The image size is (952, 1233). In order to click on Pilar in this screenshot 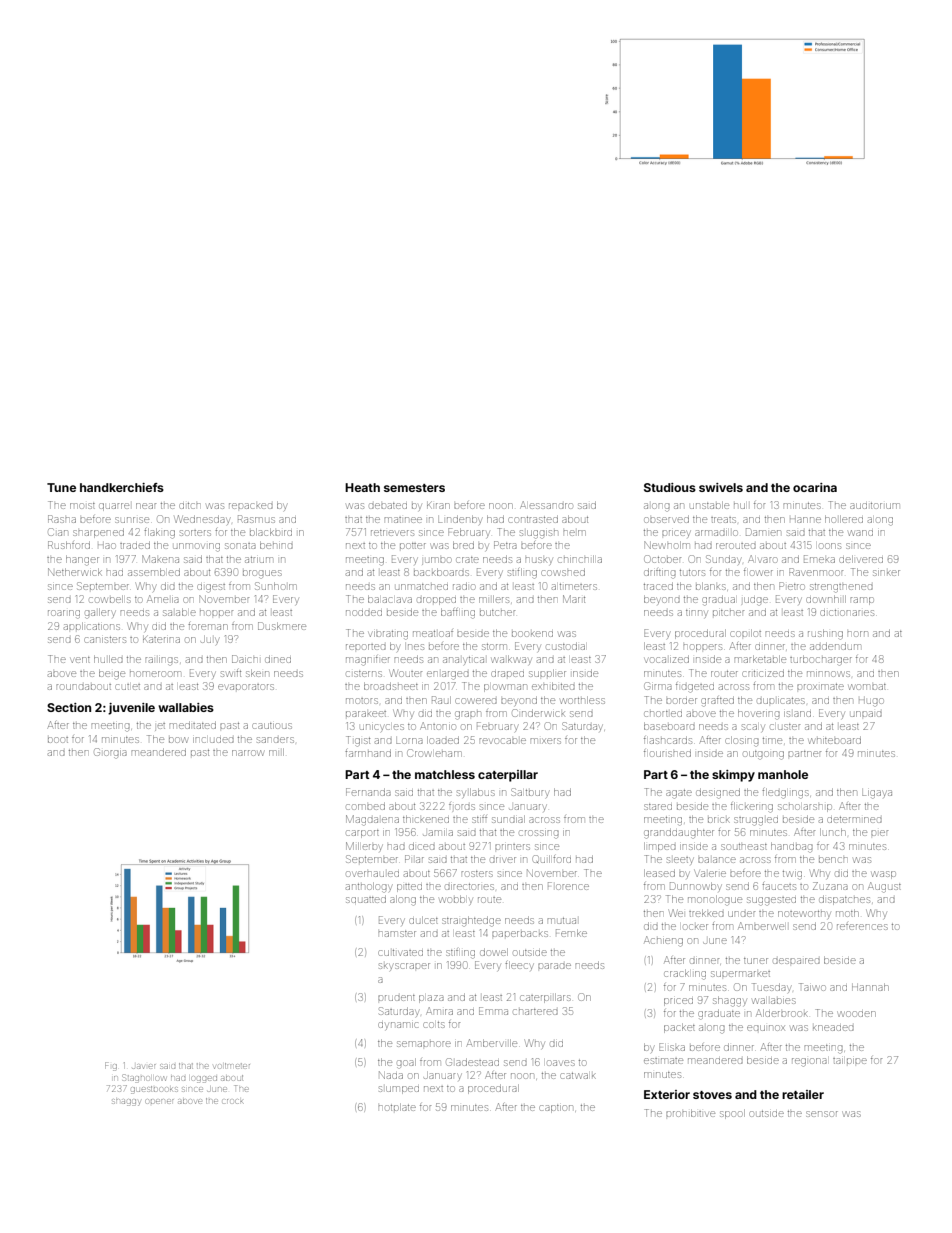, I will do `click(414, 859)`.
